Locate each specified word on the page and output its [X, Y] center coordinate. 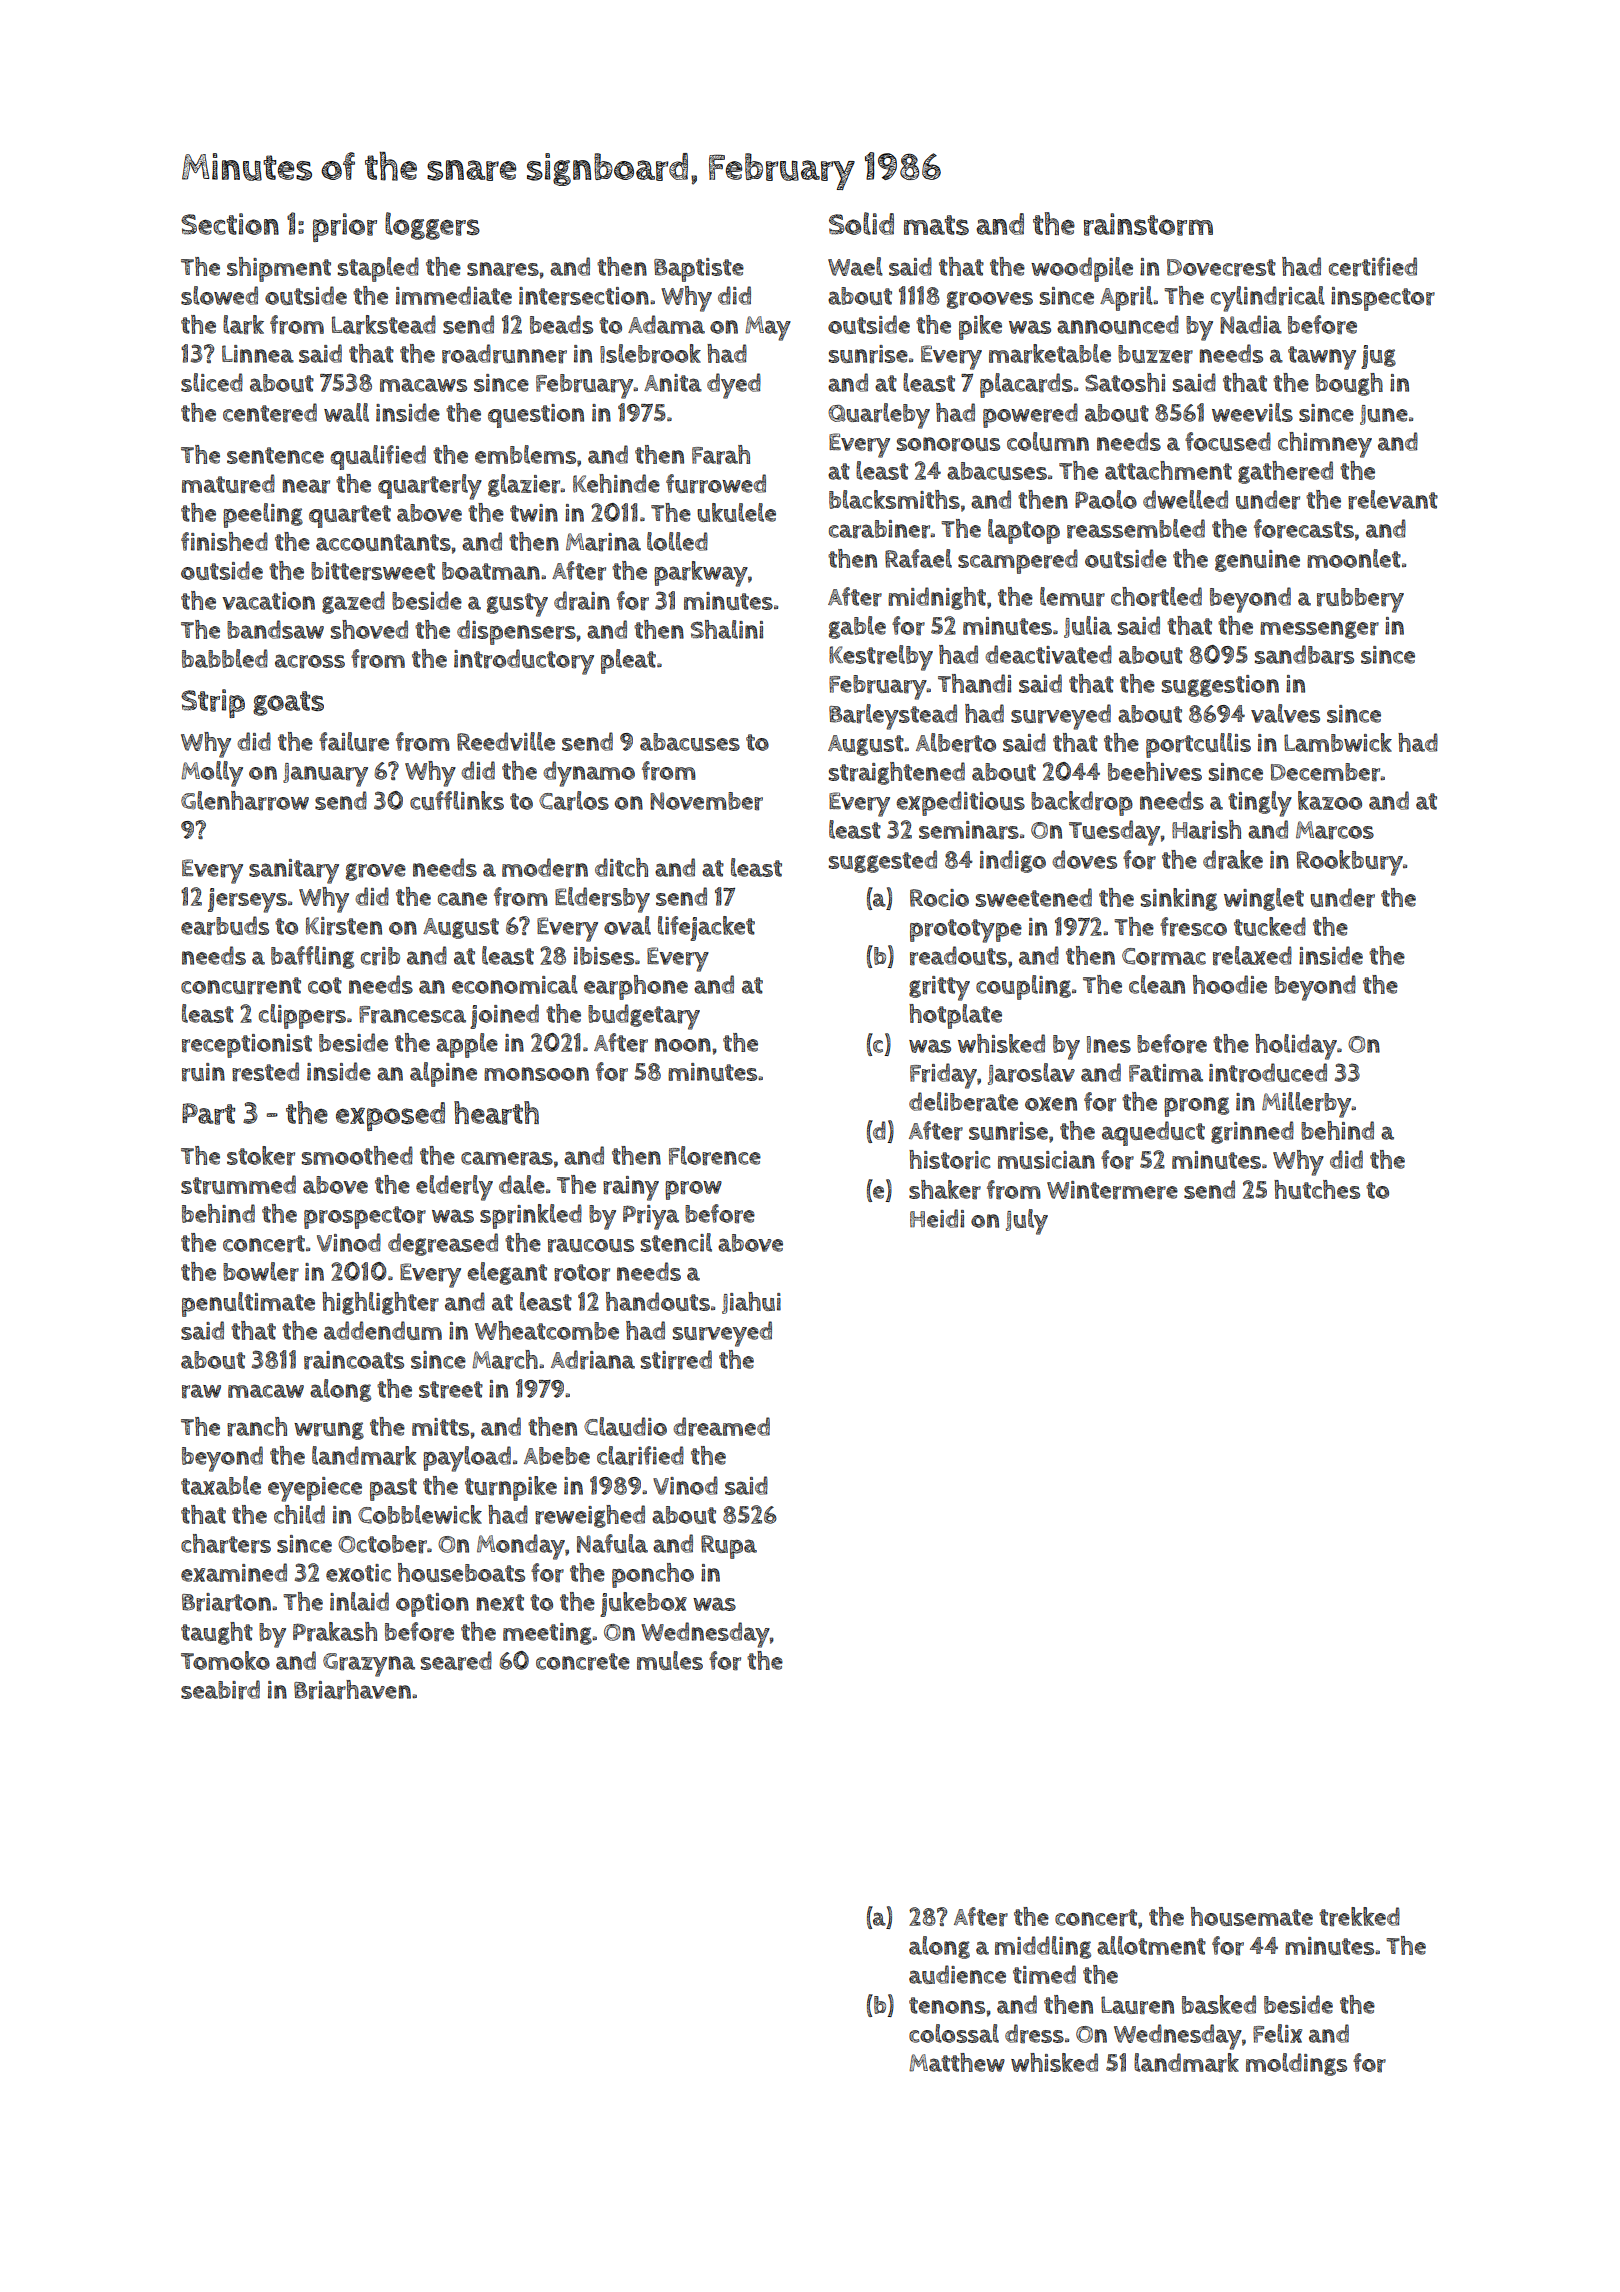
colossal [954, 2033]
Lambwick [1338, 742]
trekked [1359, 1917]
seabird [220, 1690]
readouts [958, 956]
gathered [1285, 472]
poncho [653, 1575]
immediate [454, 295]
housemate [1252, 1916]
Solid [861, 223]
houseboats [461, 1572]
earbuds [225, 926]
